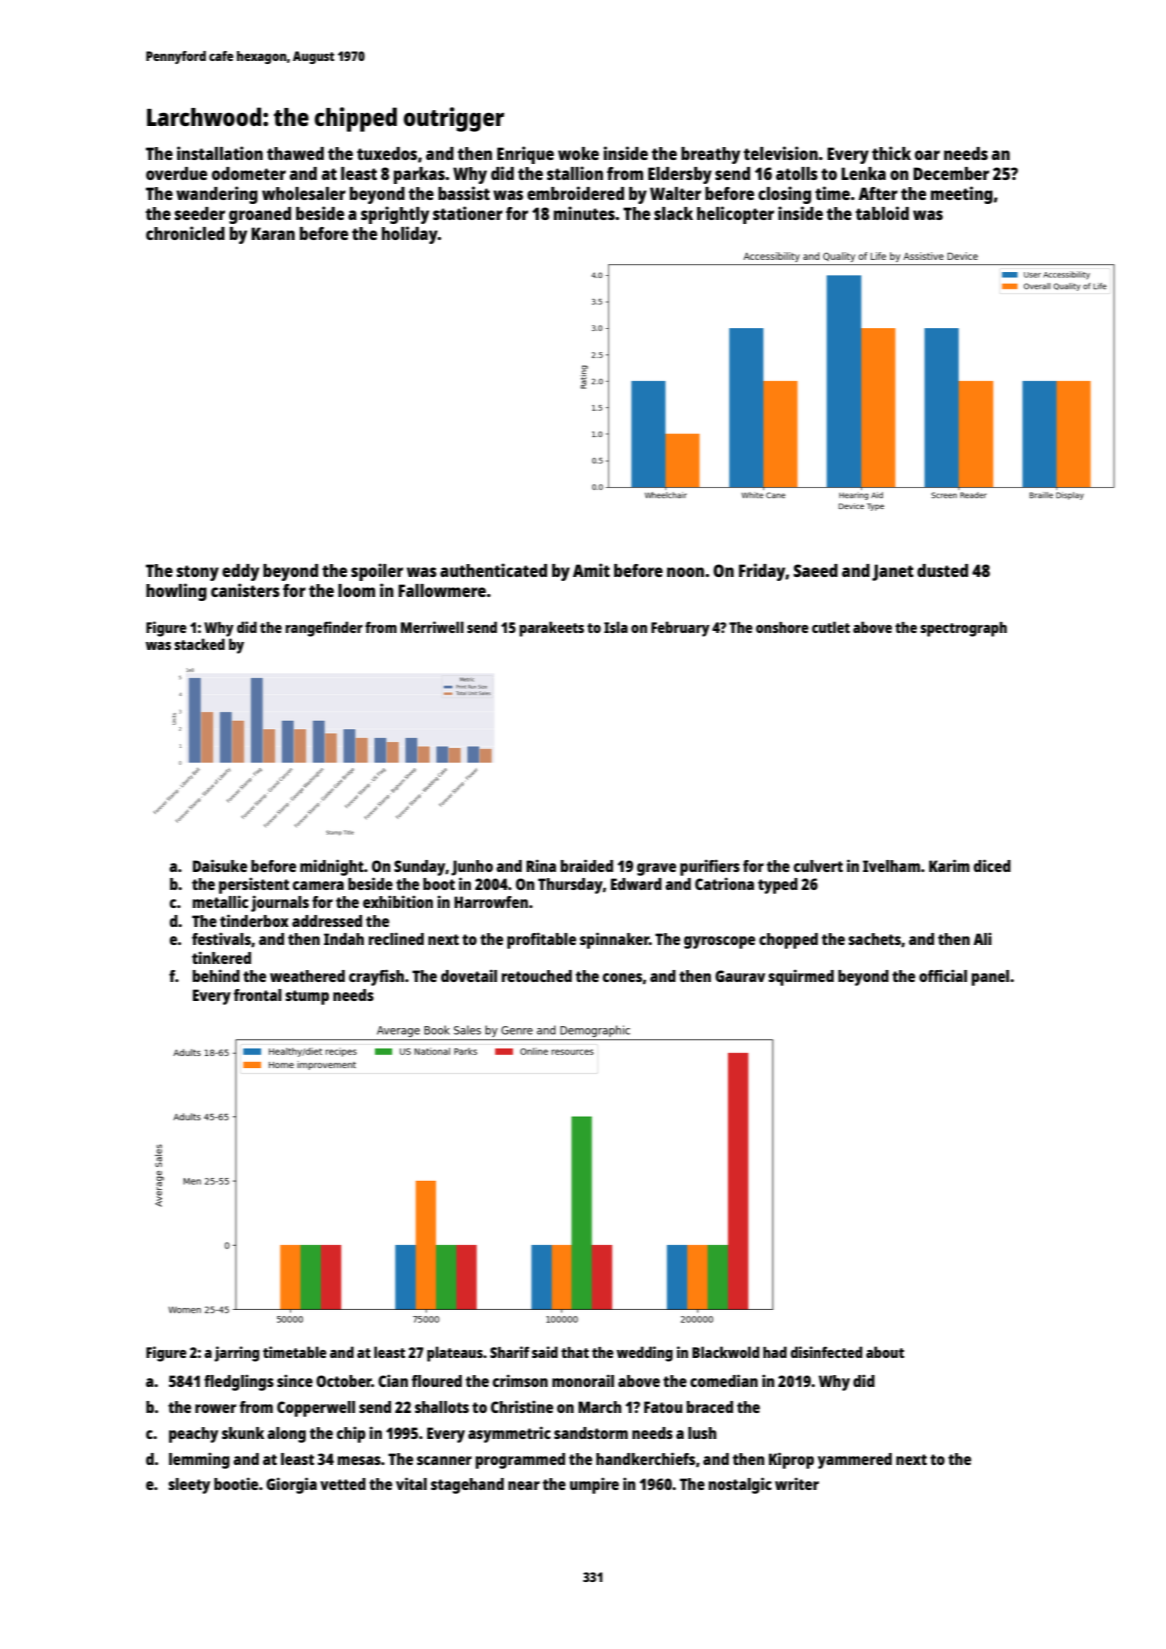 The height and width of the document is (1649, 1166). Describe the element at coordinates (541, 865) in the document. I see `Rina` at that location.
